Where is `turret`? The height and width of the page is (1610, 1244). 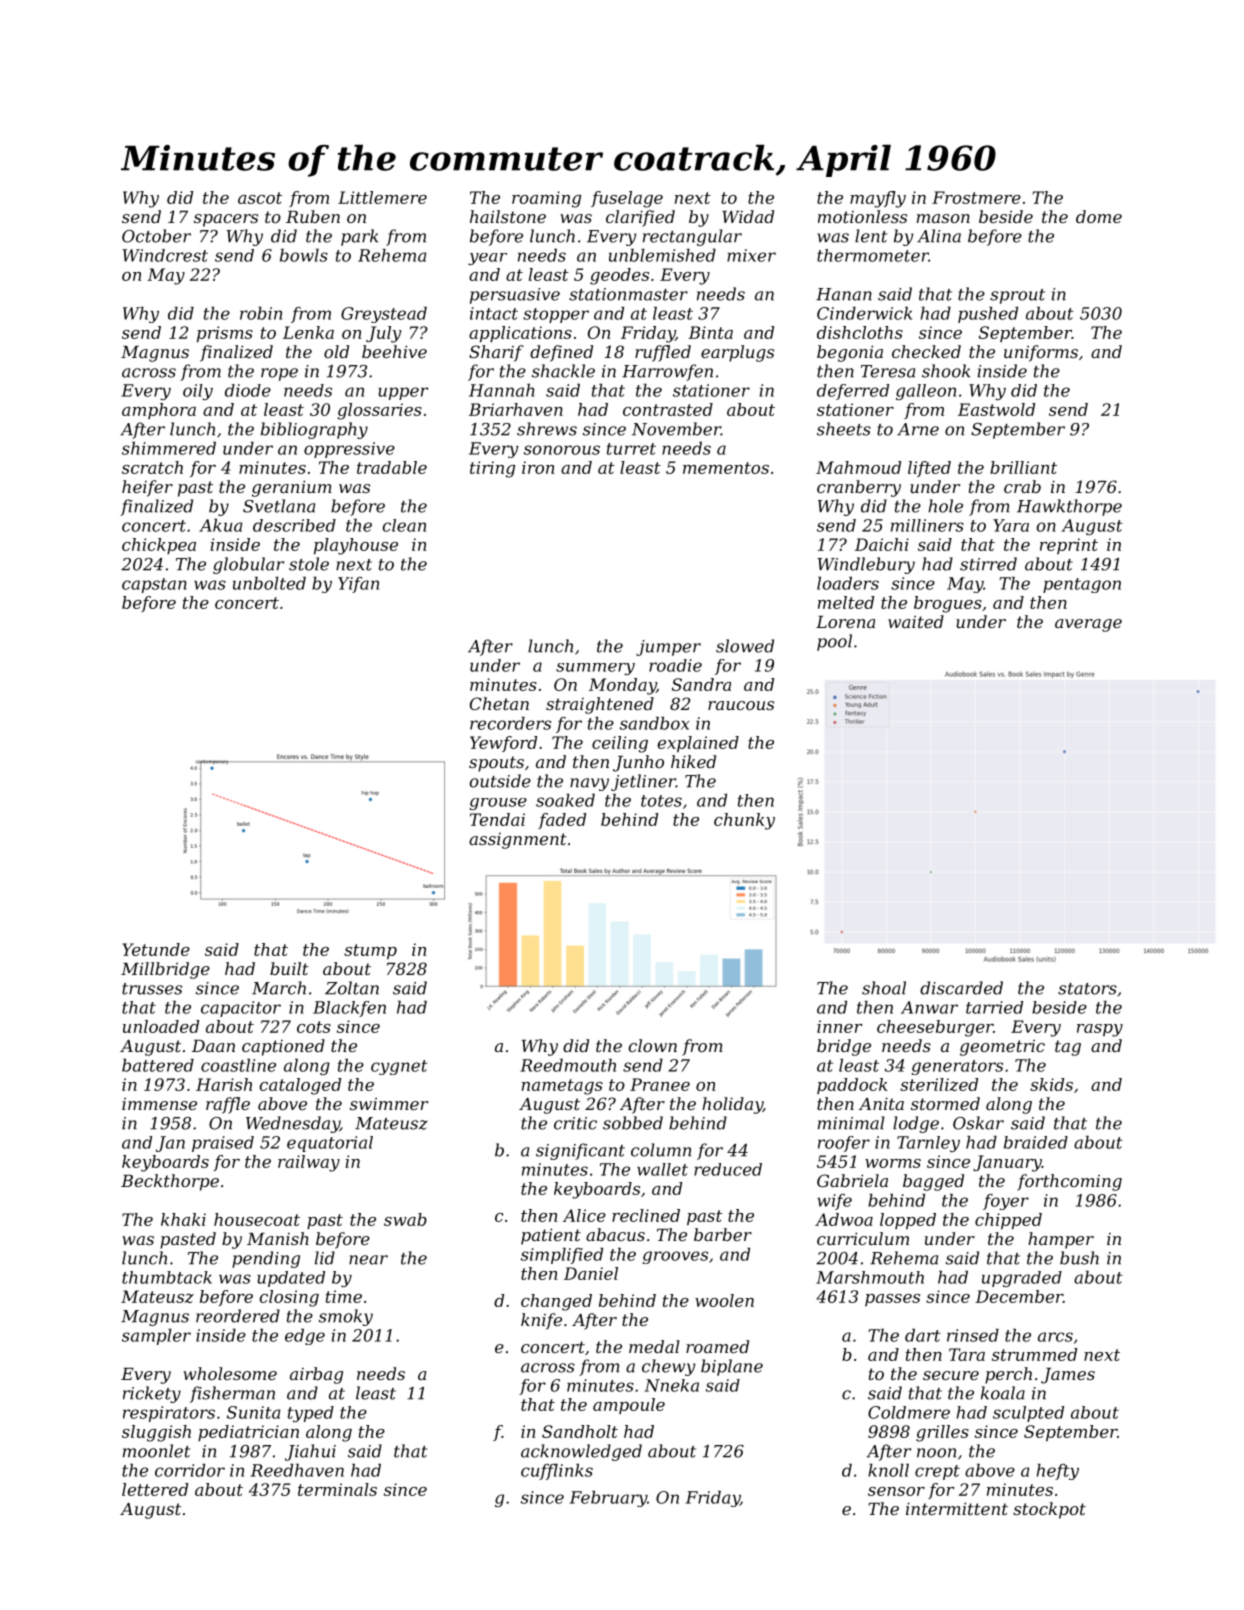
turret is located at coordinates (631, 449).
